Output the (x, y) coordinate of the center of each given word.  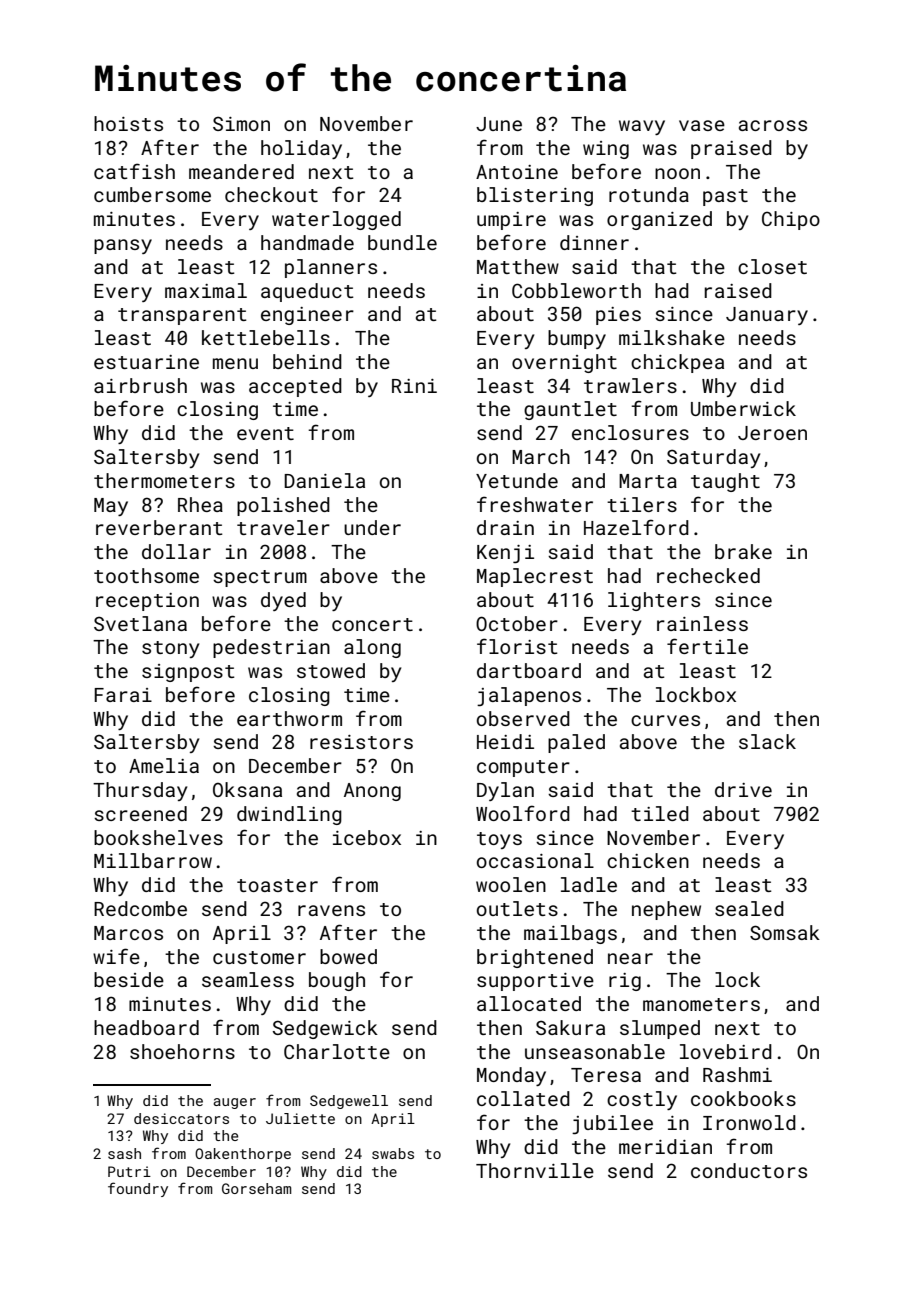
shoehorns (182, 1051)
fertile (707, 646)
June (499, 124)
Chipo (791, 220)
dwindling (289, 815)
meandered (241, 171)
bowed (348, 956)
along (372, 648)
